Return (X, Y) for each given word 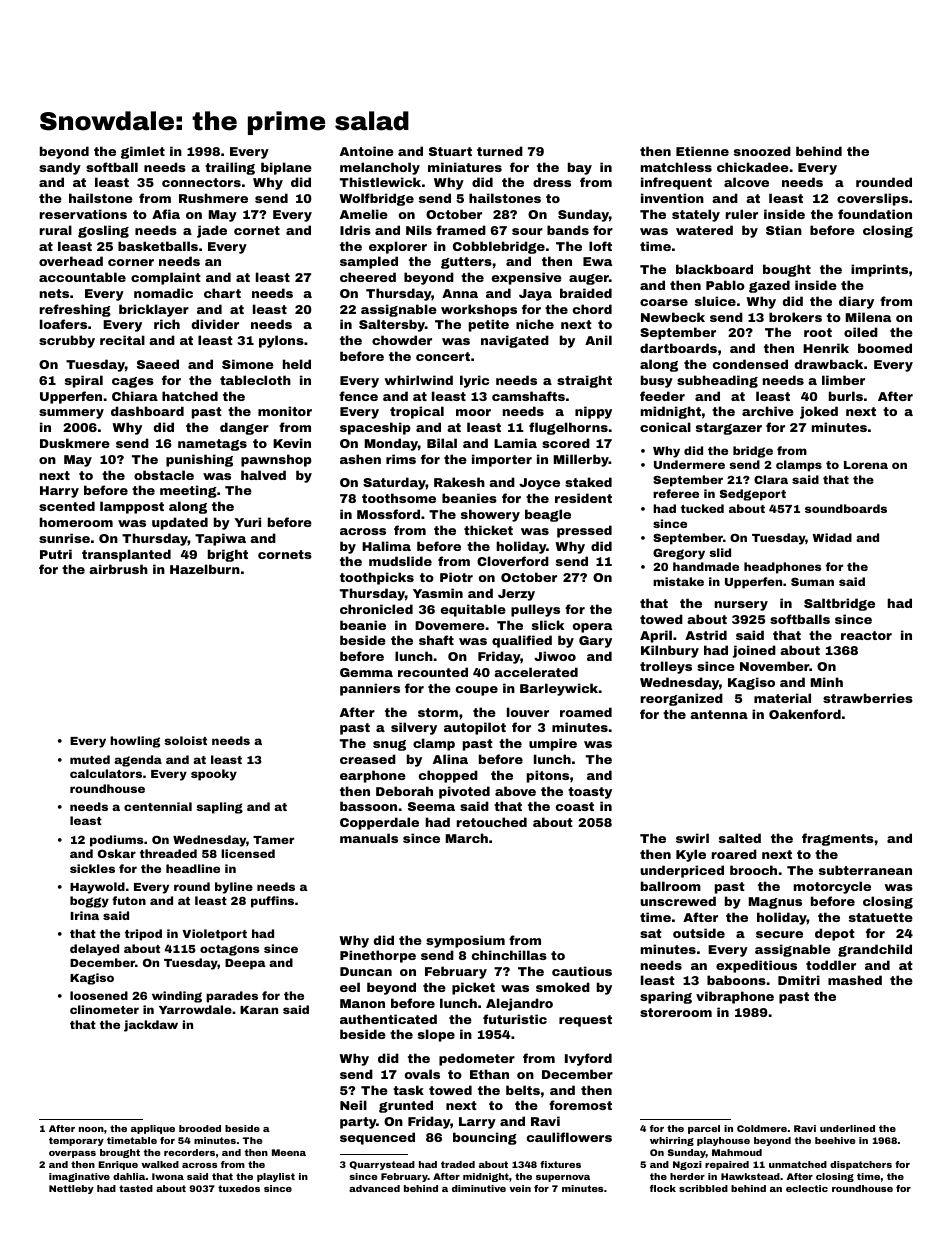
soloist (185, 740)
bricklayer (154, 310)
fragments (838, 839)
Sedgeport (753, 495)
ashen (360, 459)
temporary (76, 1141)
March (467, 838)
